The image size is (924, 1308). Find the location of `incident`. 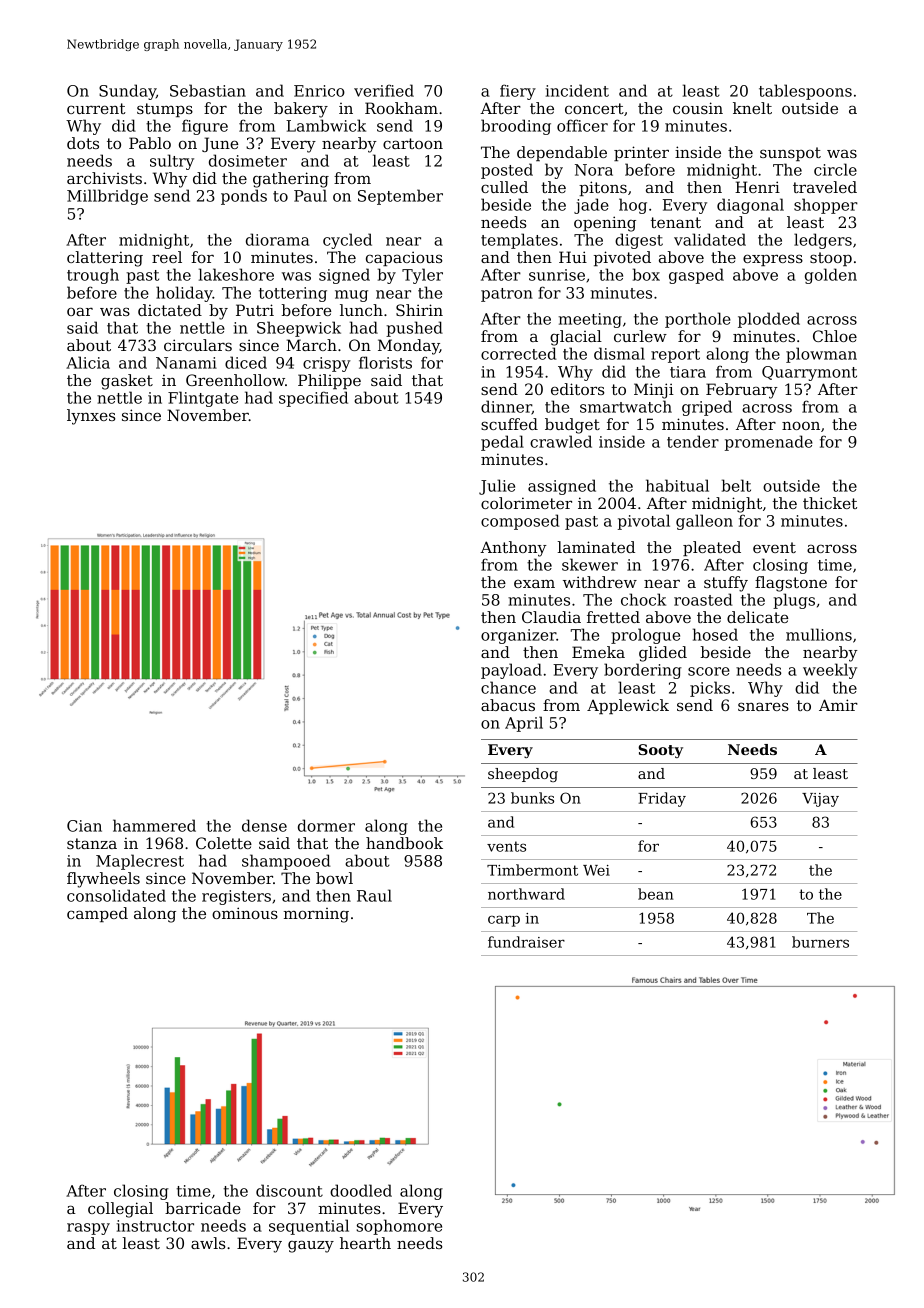

incident is located at coordinates (577, 90).
